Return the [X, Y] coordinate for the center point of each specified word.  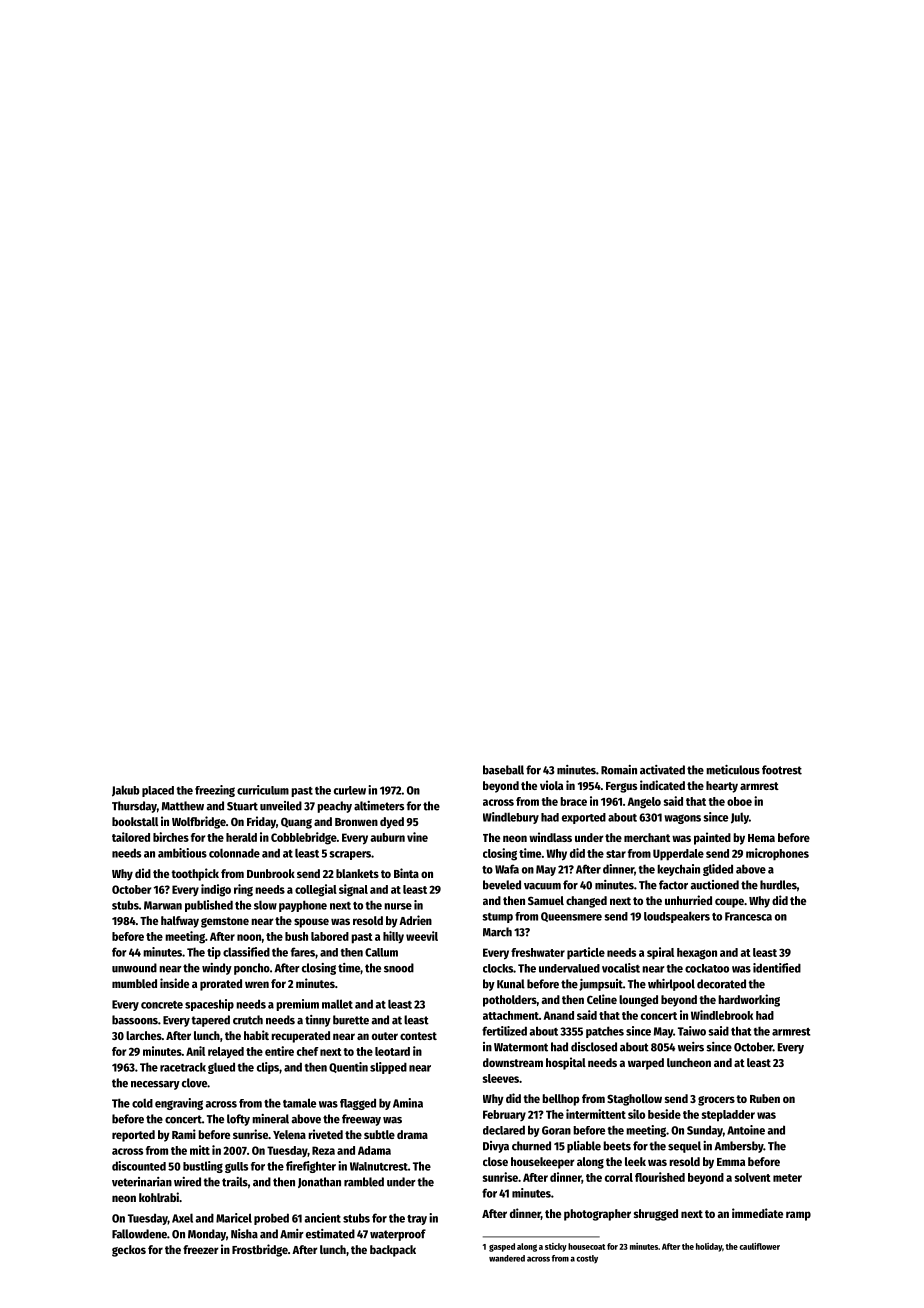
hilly [393, 937]
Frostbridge [260, 1250]
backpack [393, 1251]
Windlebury [511, 818]
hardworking [749, 1000]
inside [174, 983]
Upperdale [678, 855]
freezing [215, 791]
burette [351, 1020]
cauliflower [759, 1246]
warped [646, 1064]
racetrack [183, 1067]
